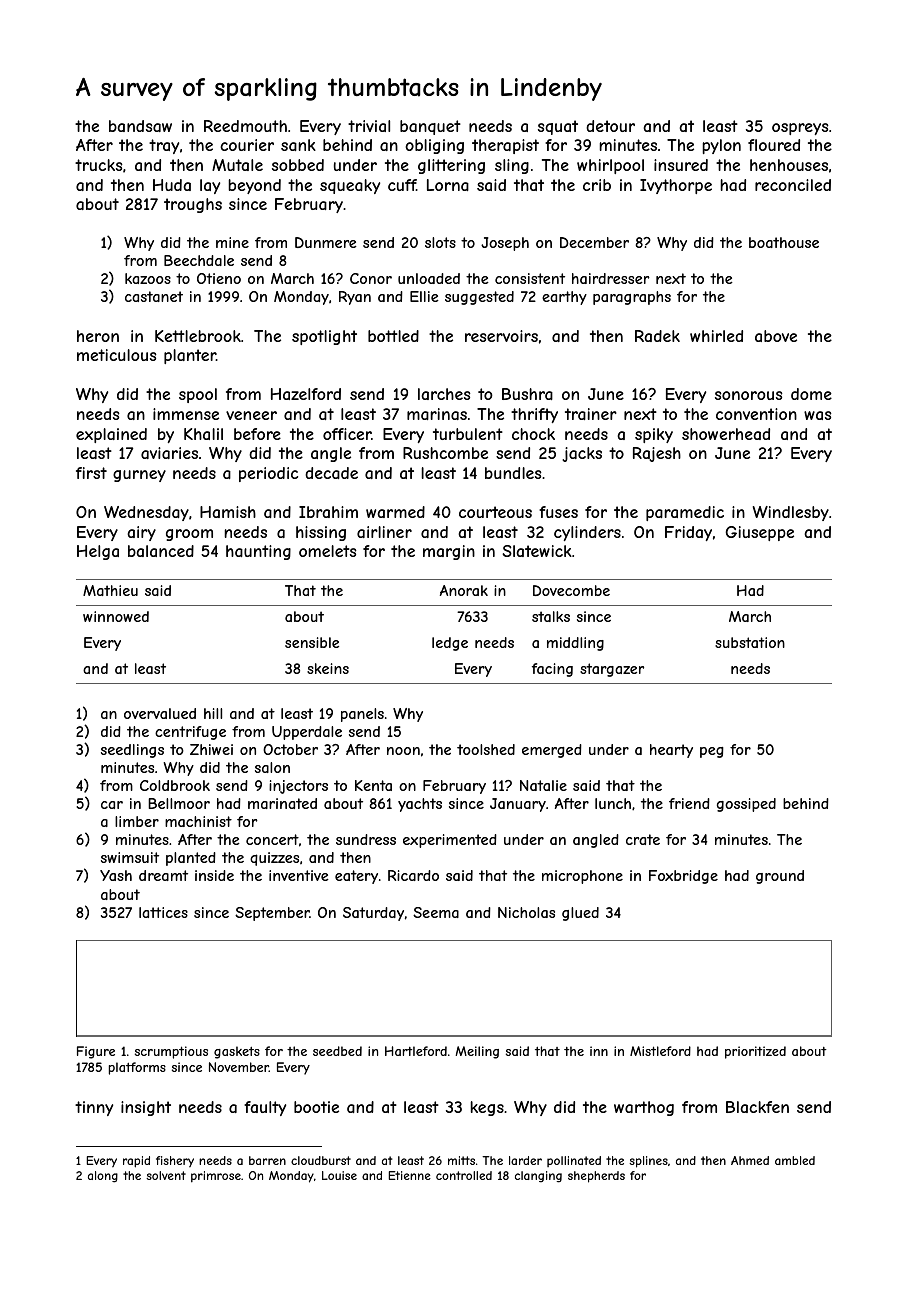 The image size is (908, 1316). What do you see at coordinates (776, 336) in the screenshot?
I see `above` at bounding box center [776, 336].
